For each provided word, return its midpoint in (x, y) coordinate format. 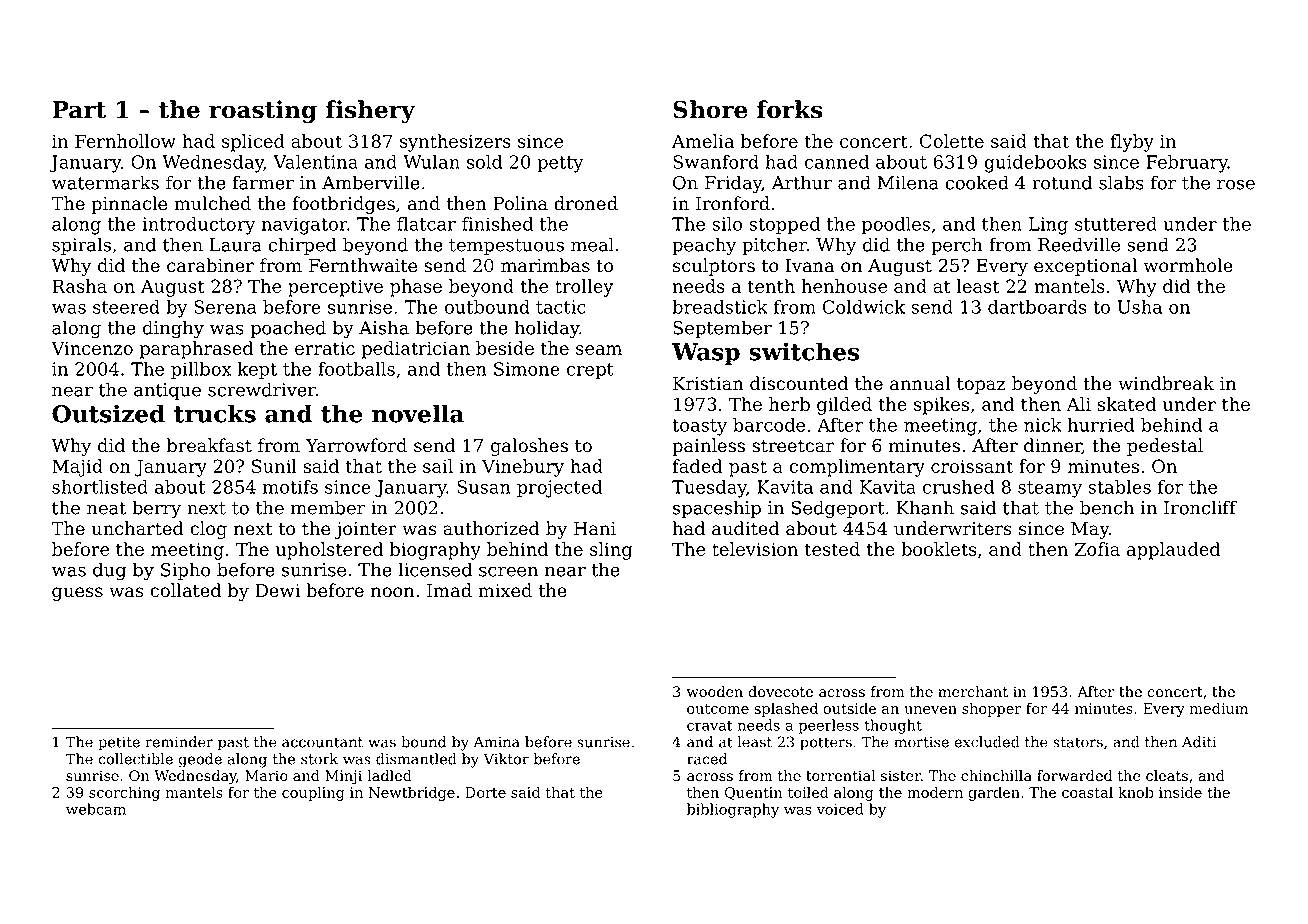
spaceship (717, 509)
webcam (96, 809)
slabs (1121, 182)
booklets (938, 549)
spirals (81, 246)
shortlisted (100, 487)
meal (592, 244)
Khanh (925, 507)
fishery (370, 111)
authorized (491, 528)
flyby (1132, 143)
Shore (710, 109)
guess (77, 594)
